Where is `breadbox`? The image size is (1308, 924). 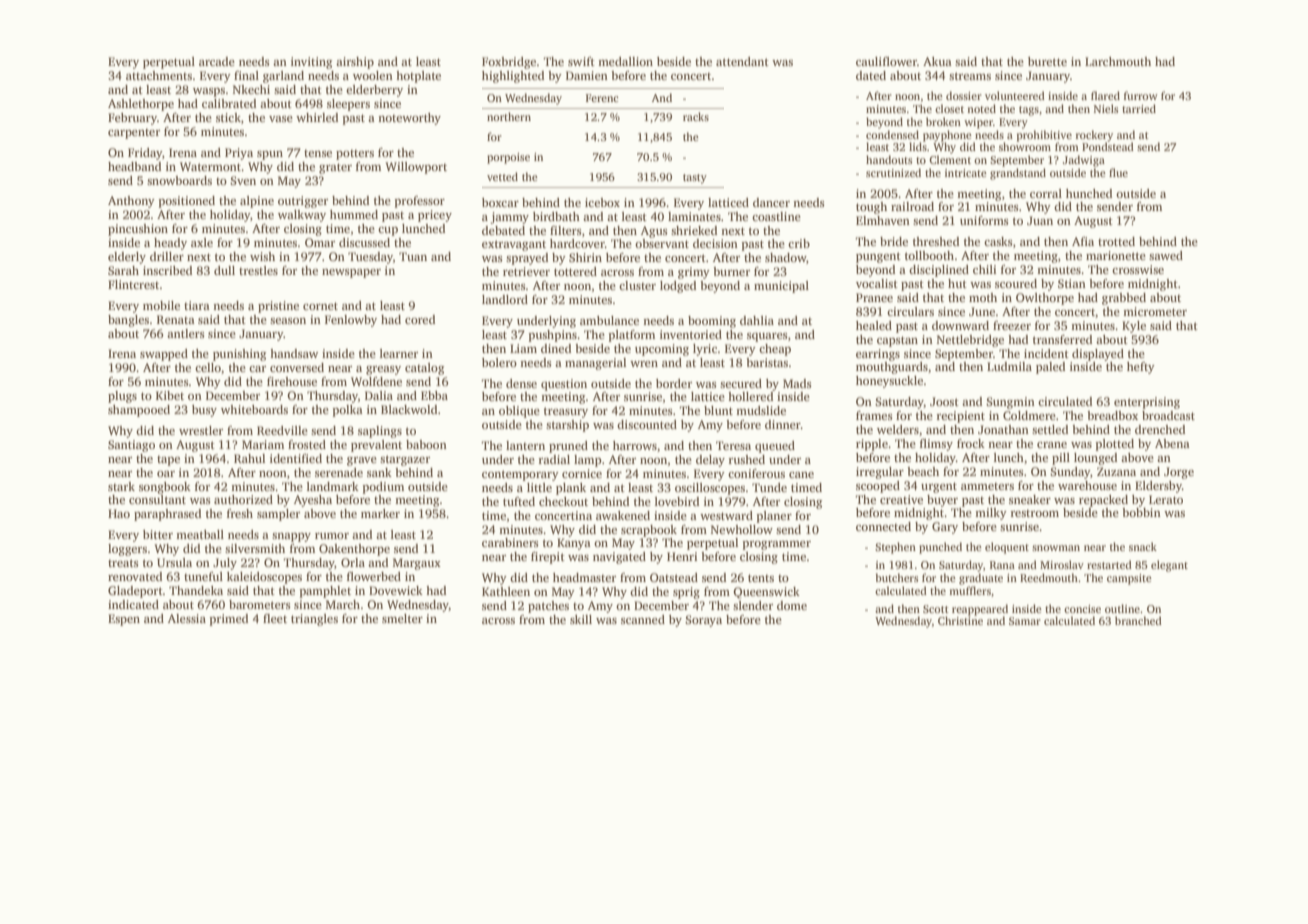
breadbox is located at coordinates (1112, 415).
